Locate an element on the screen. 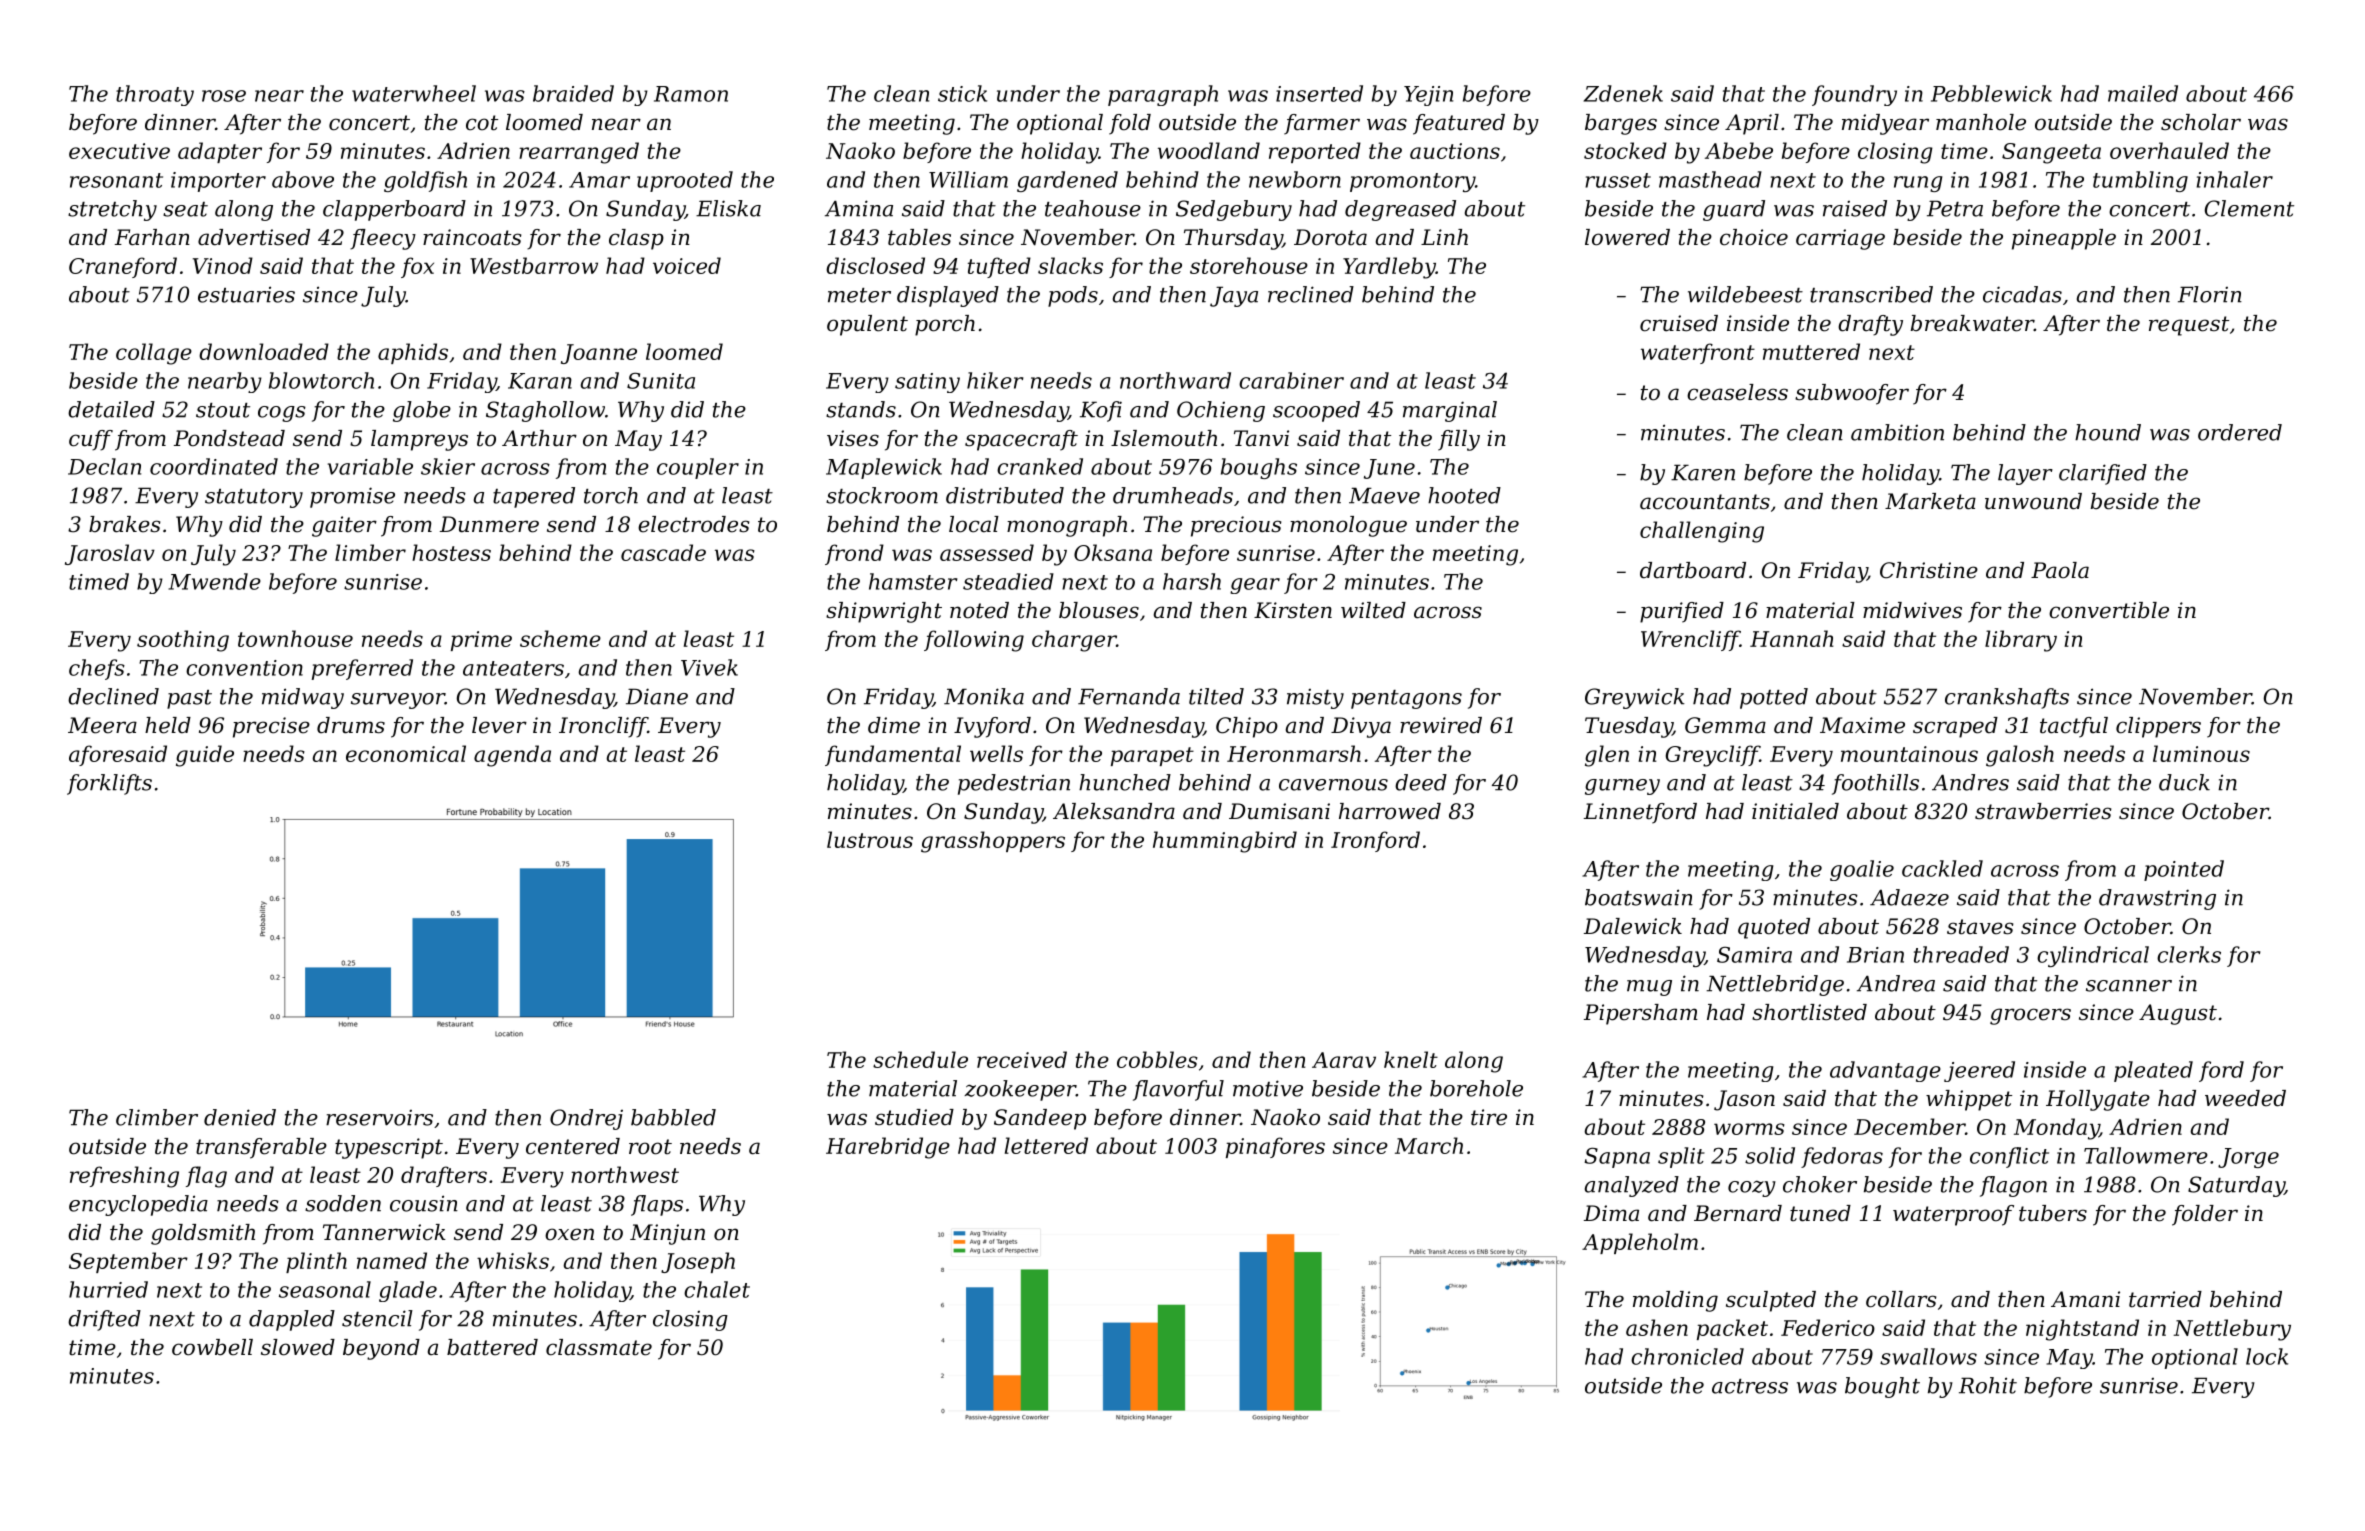 Image resolution: width=2365 pixels, height=1531 pixels. marginal is located at coordinates (1450, 411).
